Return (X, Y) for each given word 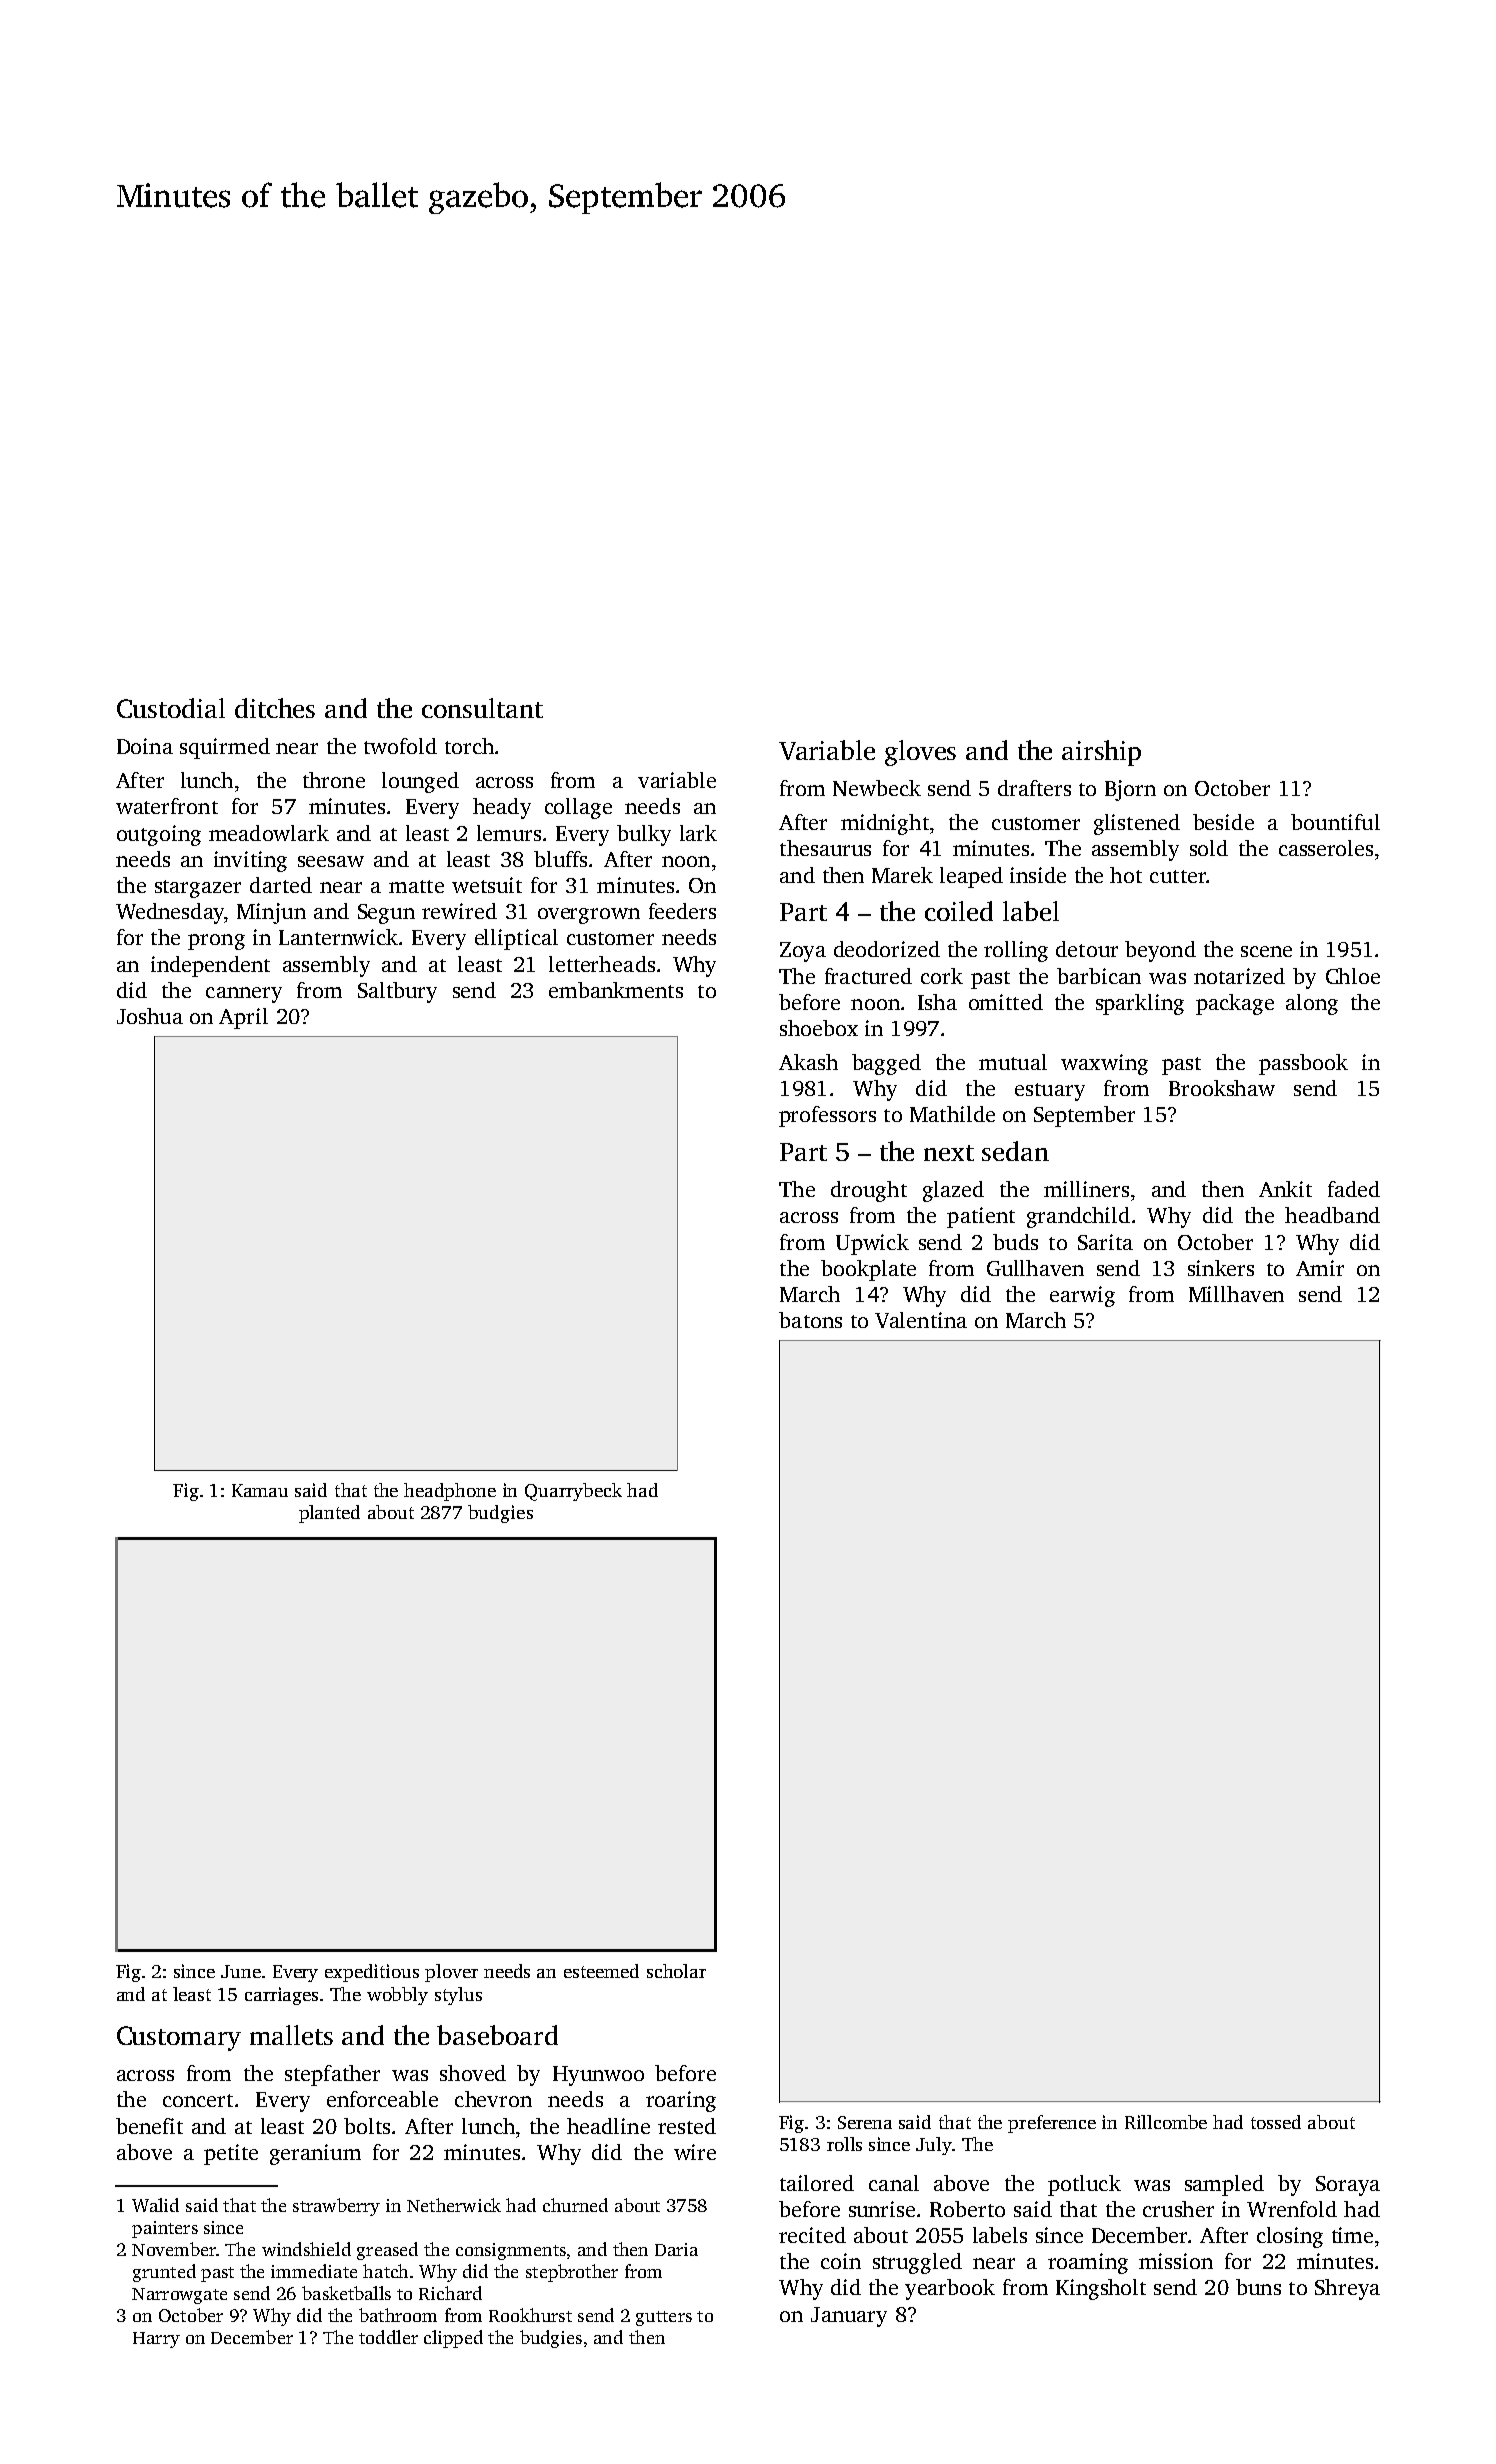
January (849, 2317)
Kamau (260, 1490)
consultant (482, 708)
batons (810, 1320)
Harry (156, 2340)
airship (1101, 753)
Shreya (1347, 2289)
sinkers (1221, 1268)
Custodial (171, 708)
